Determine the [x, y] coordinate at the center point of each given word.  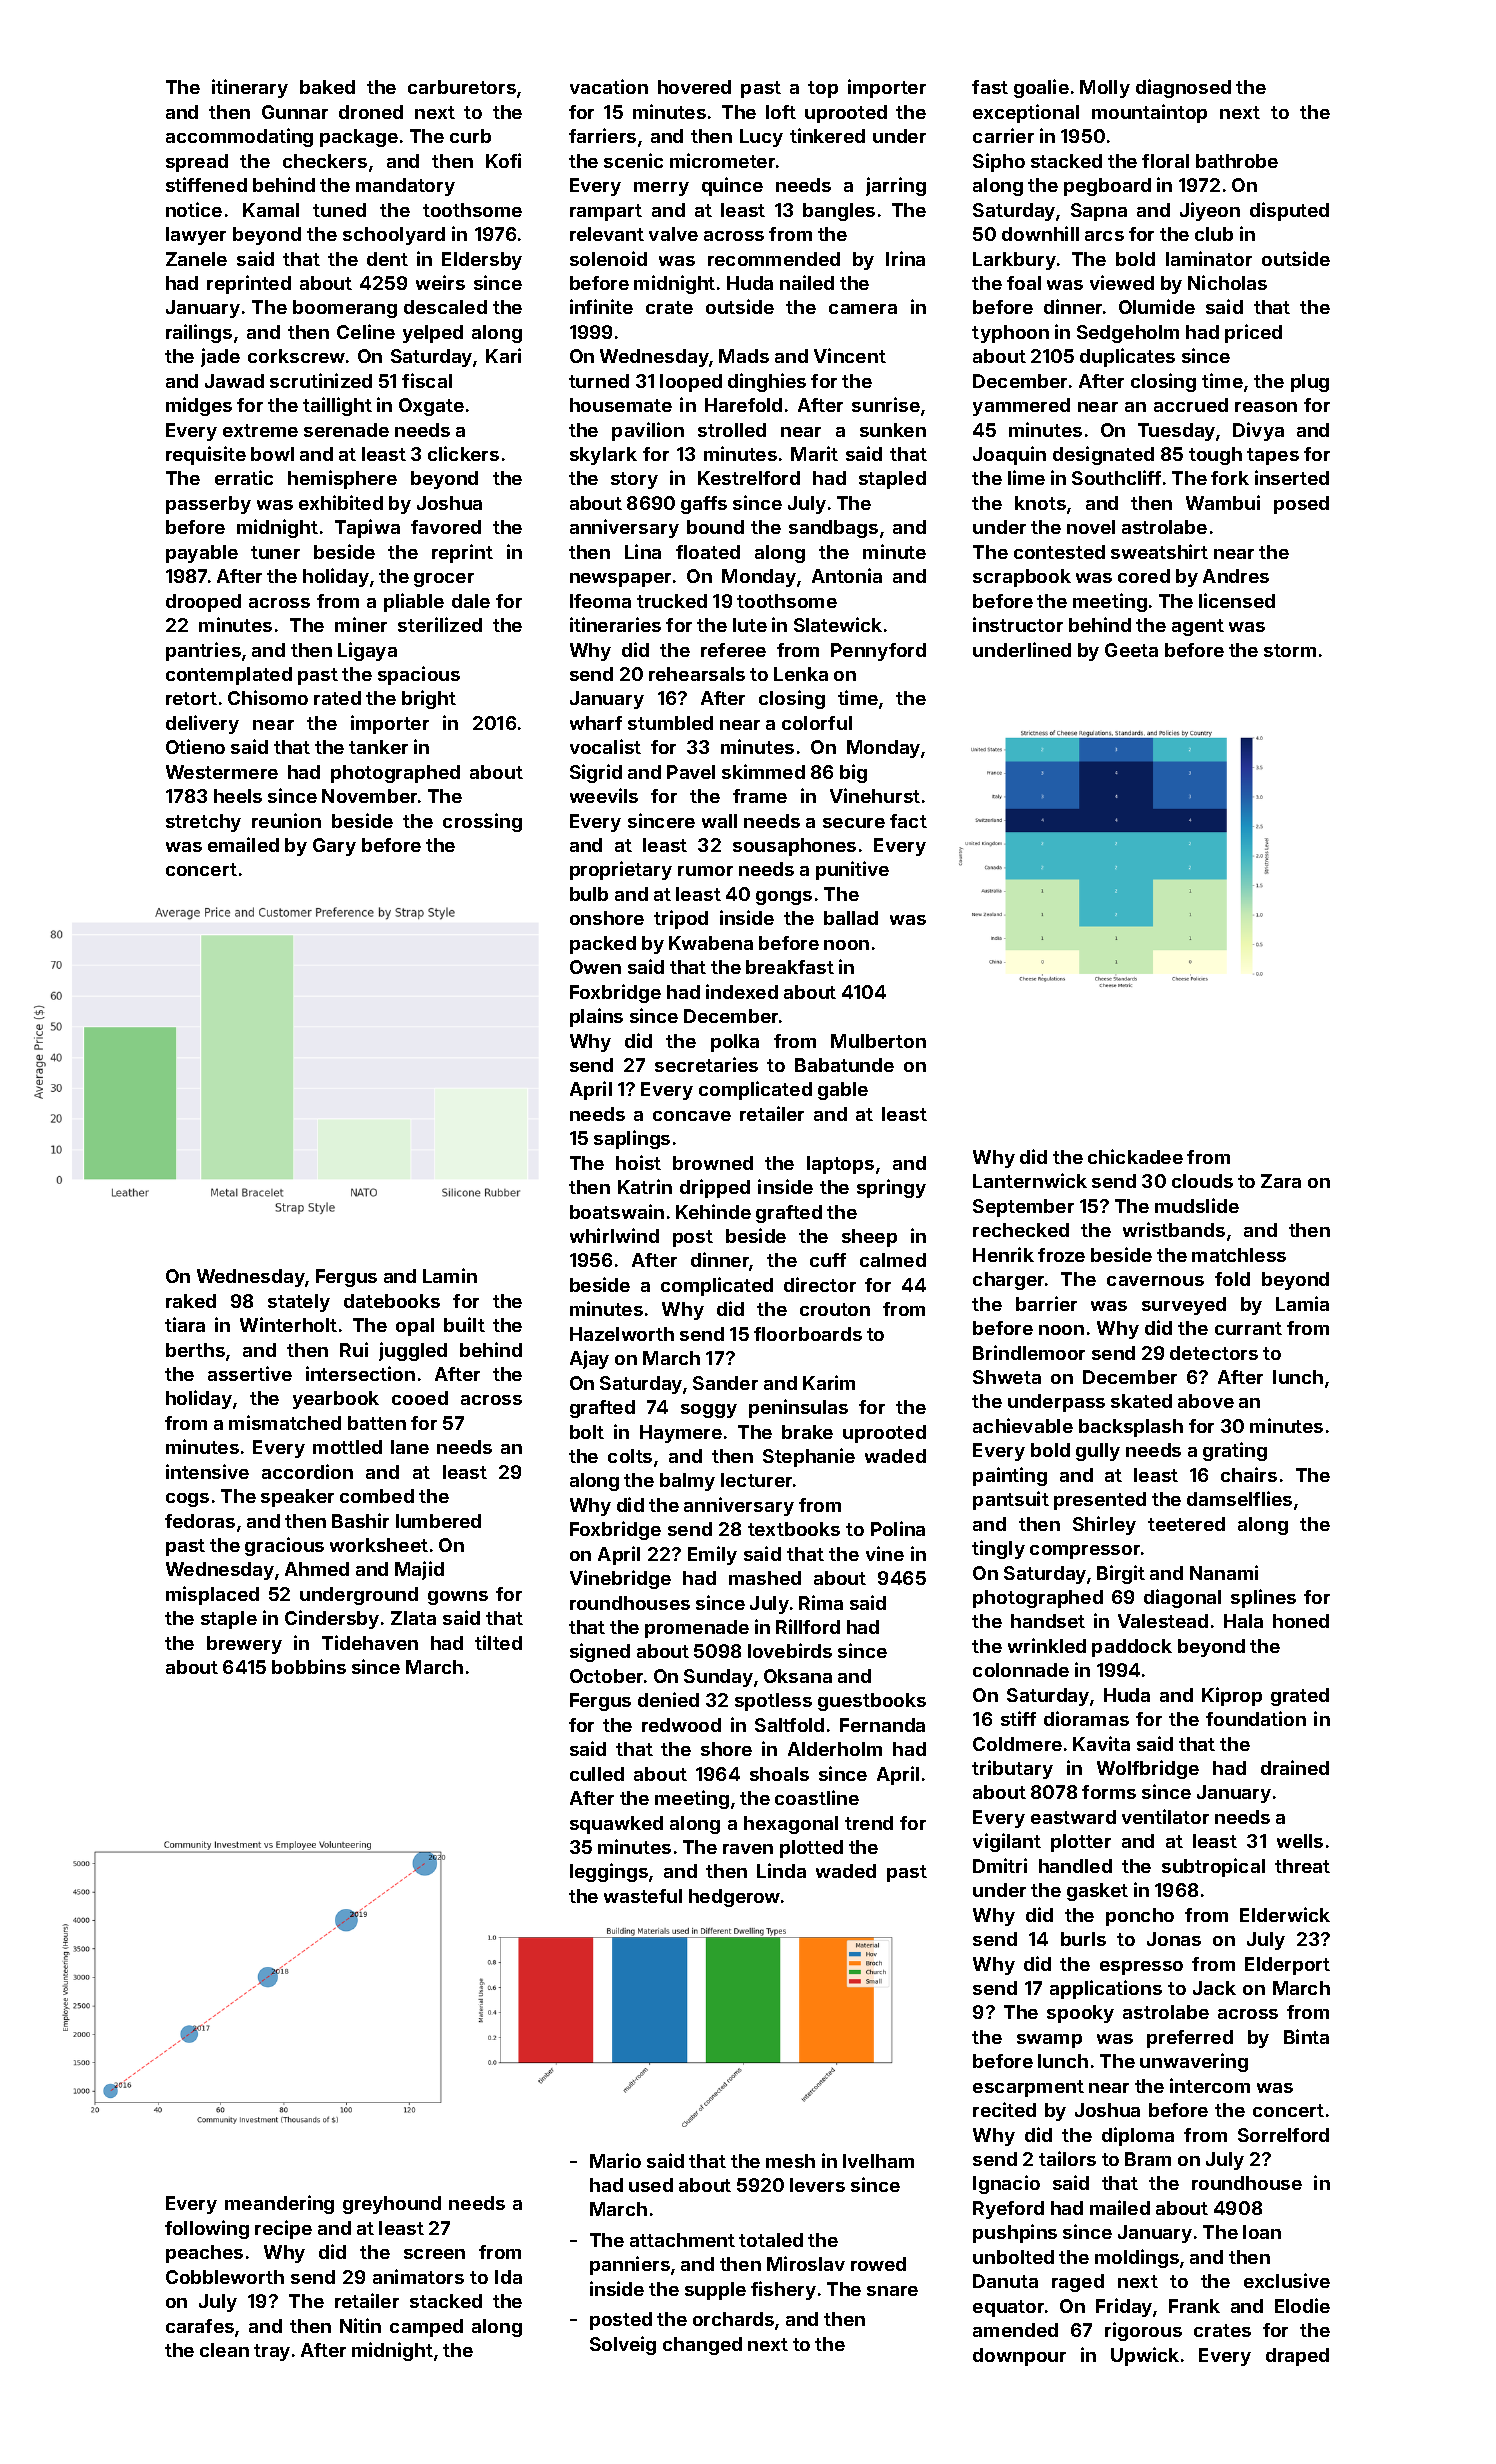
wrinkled [1047, 1645]
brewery [244, 1645]
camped [426, 2328]
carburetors [462, 87]
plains [596, 1017]
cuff [828, 1260]
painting [1010, 1476]
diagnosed [1183, 88]
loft [781, 112]
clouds [1202, 1181]
